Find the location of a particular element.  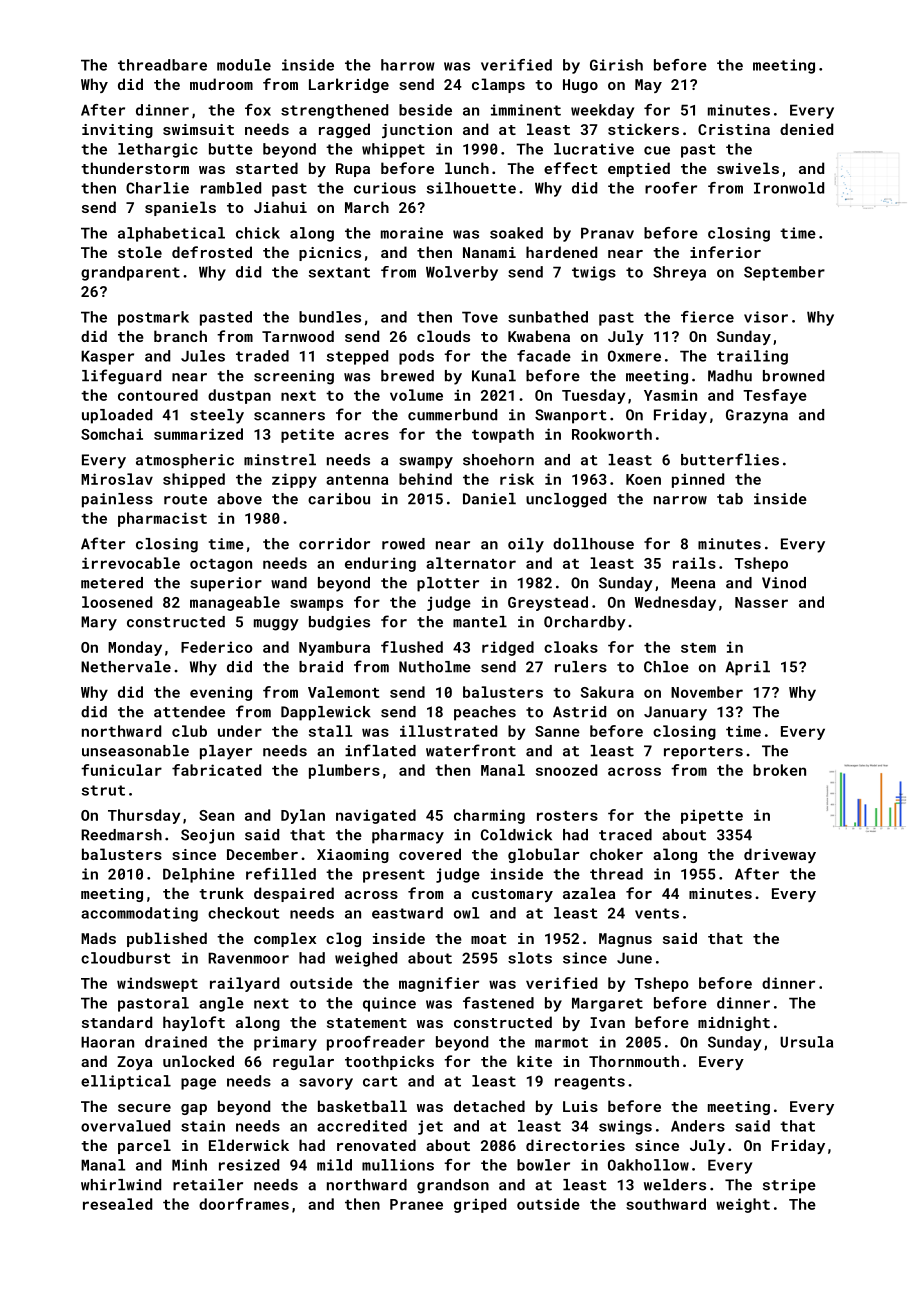

flushed is located at coordinates (412, 647).
